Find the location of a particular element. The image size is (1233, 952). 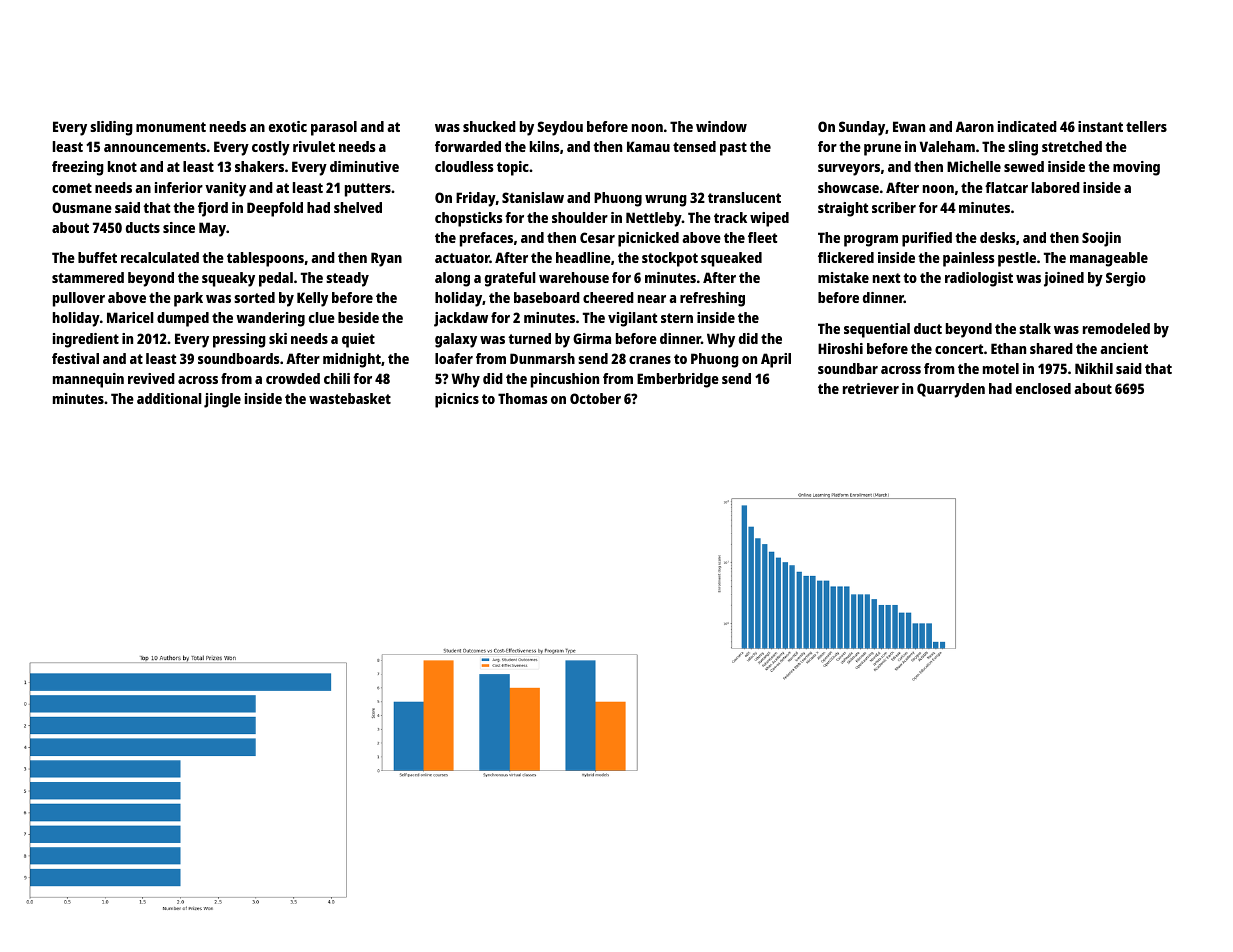

mistake is located at coordinates (843, 277).
